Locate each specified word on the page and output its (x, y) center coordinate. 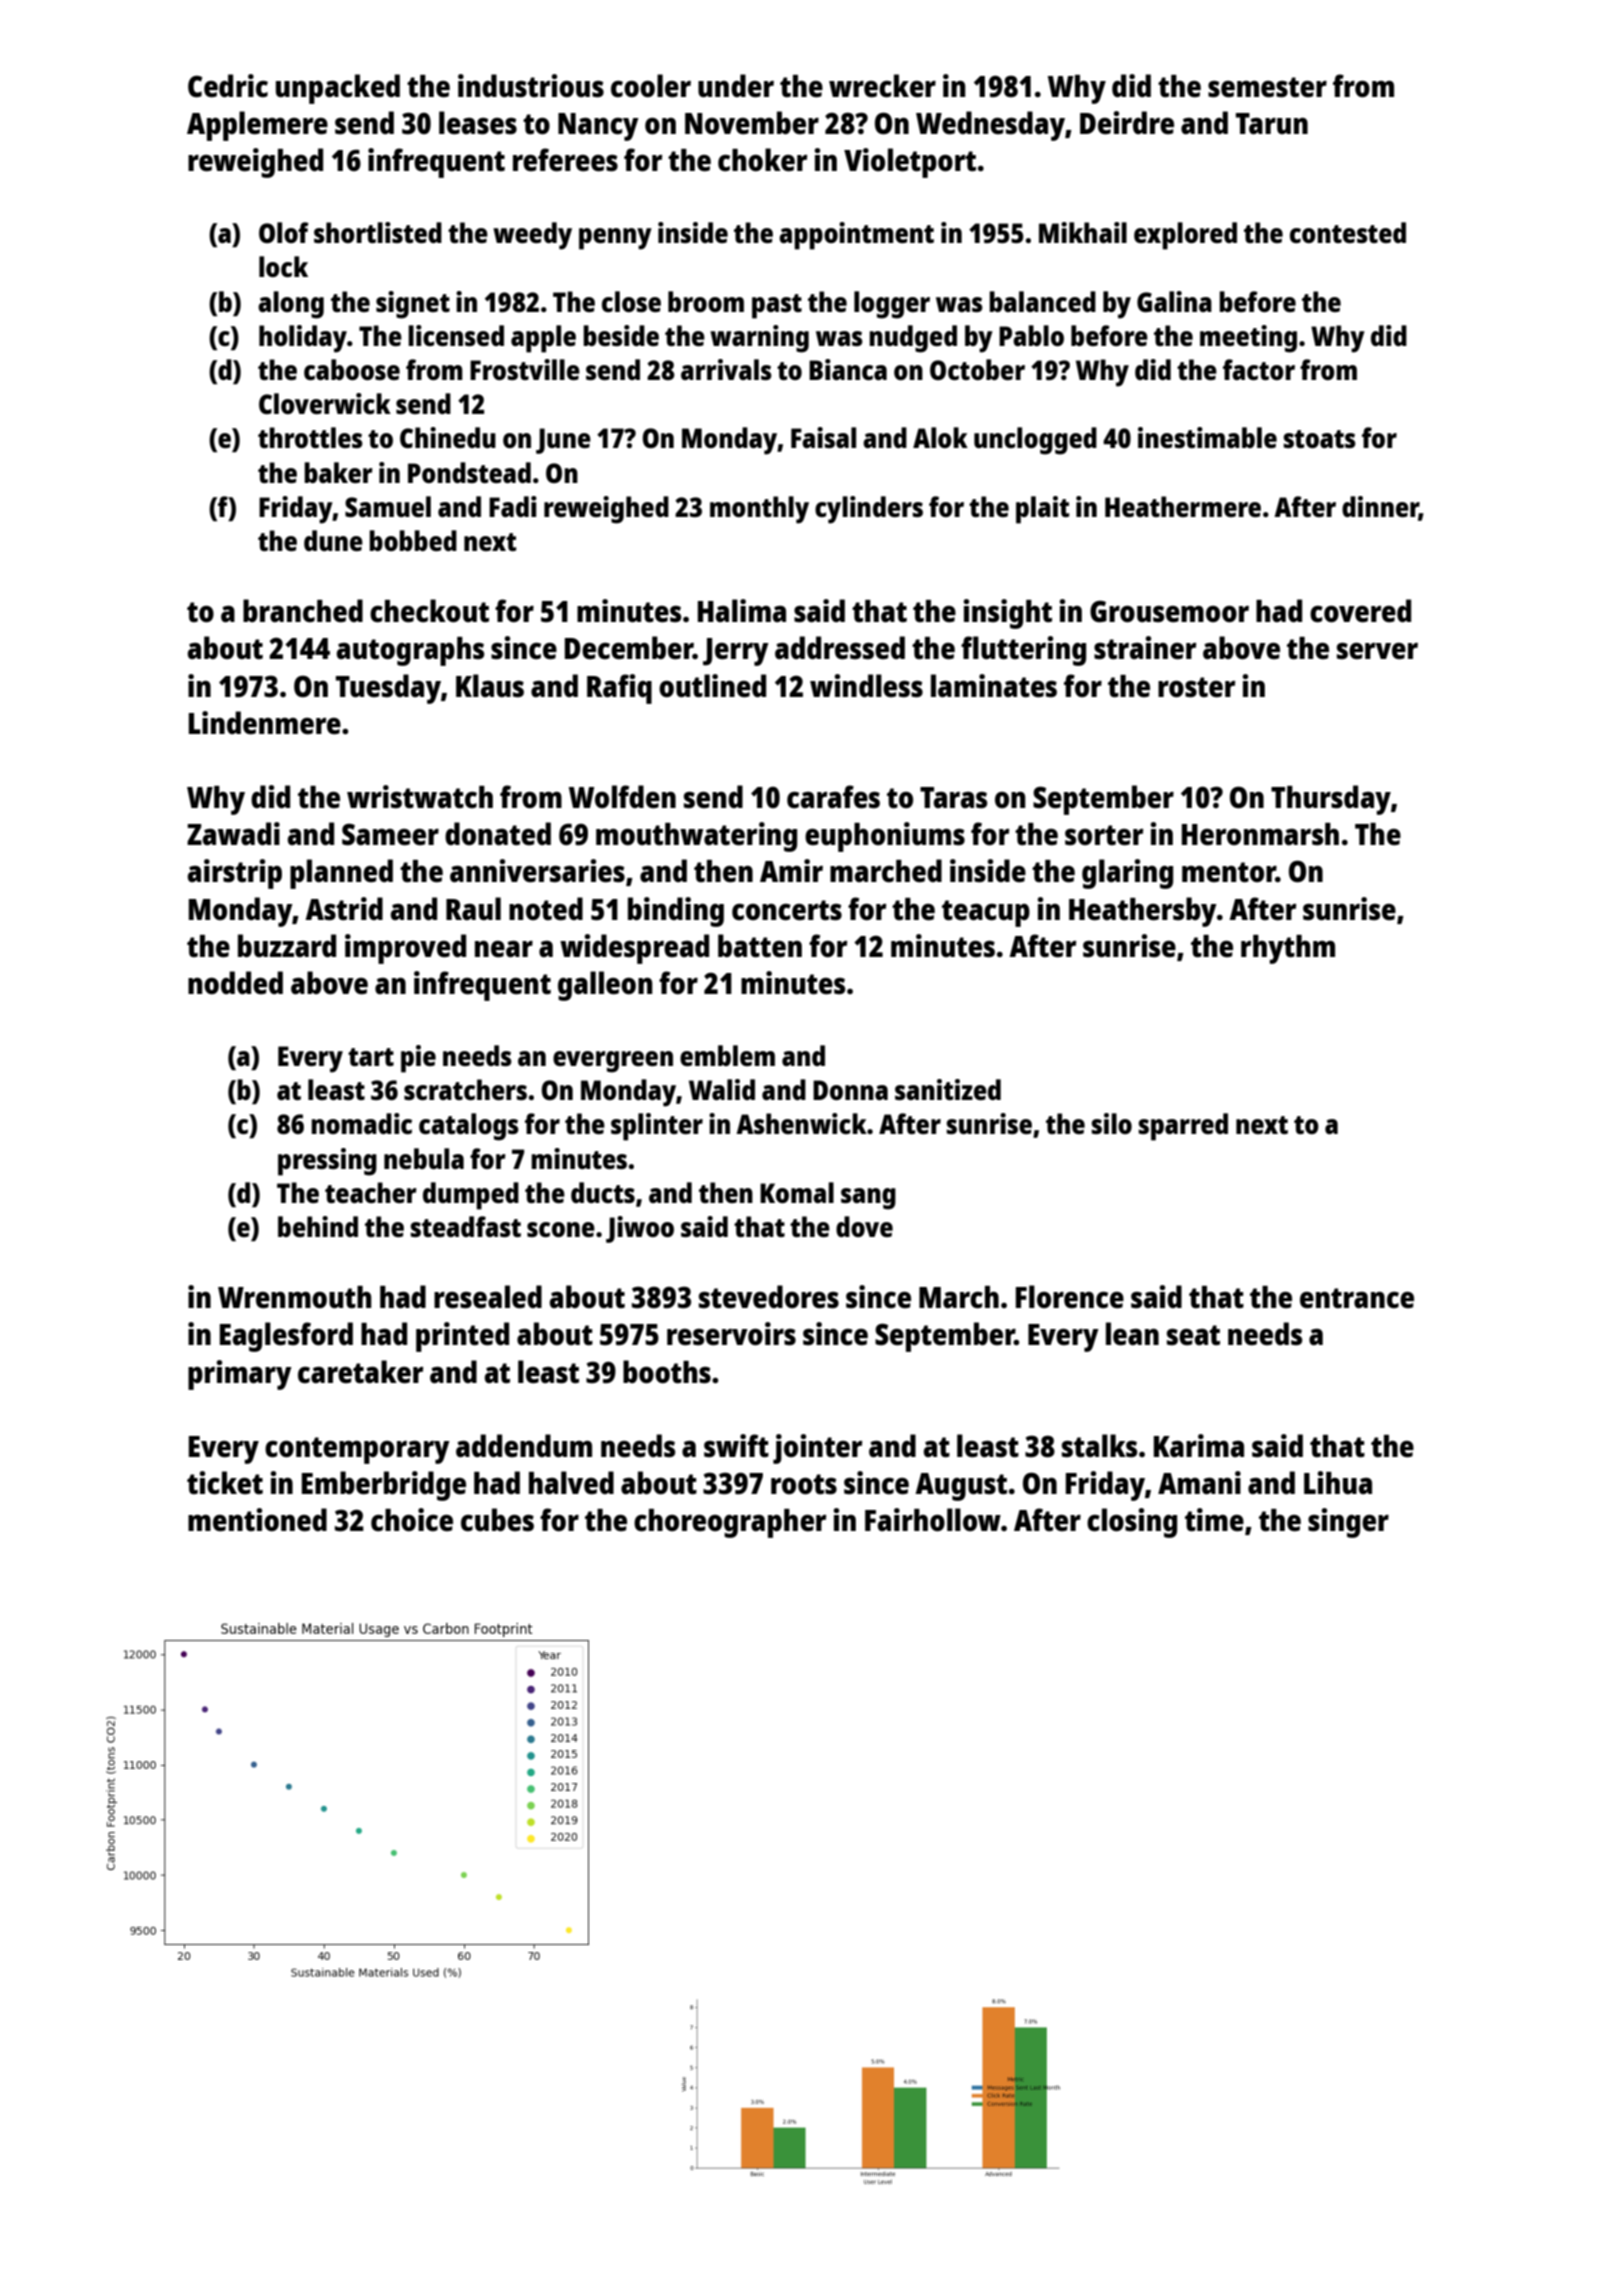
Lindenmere (265, 723)
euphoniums (885, 837)
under (736, 85)
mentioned (257, 1520)
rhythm (1288, 949)
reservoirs (731, 1334)
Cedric (228, 86)
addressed (840, 648)
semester (1267, 87)
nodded (235, 982)
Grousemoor (1169, 611)
